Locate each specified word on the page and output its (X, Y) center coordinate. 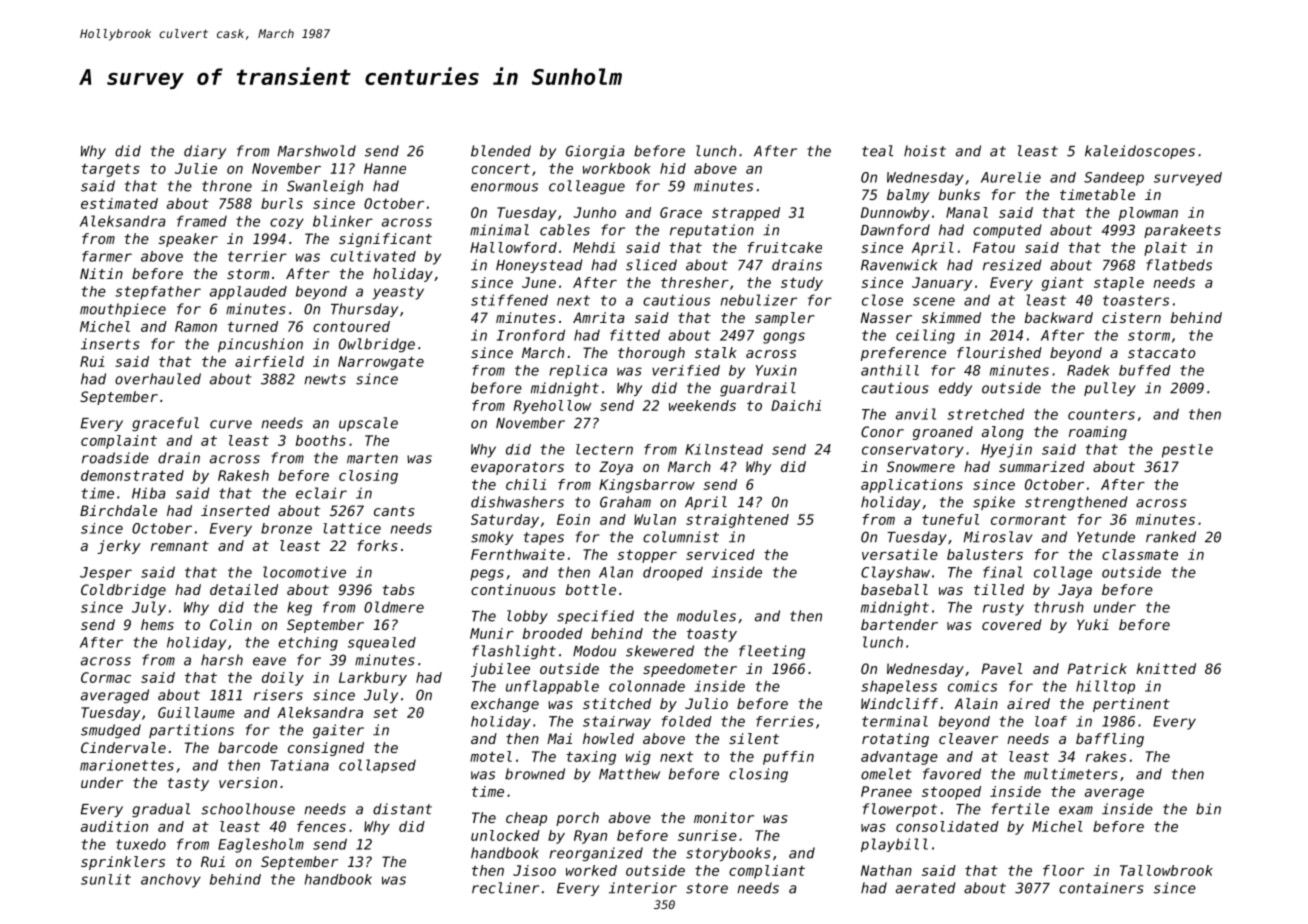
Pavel (1001, 668)
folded (687, 721)
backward (1059, 317)
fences (321, 826)
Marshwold (316, 151)
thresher (695, 282)
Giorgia (595, 152)
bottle (591, 589)
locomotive (304, 572)
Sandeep (1114, 179)
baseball (894, 589)
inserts (110, 344)
